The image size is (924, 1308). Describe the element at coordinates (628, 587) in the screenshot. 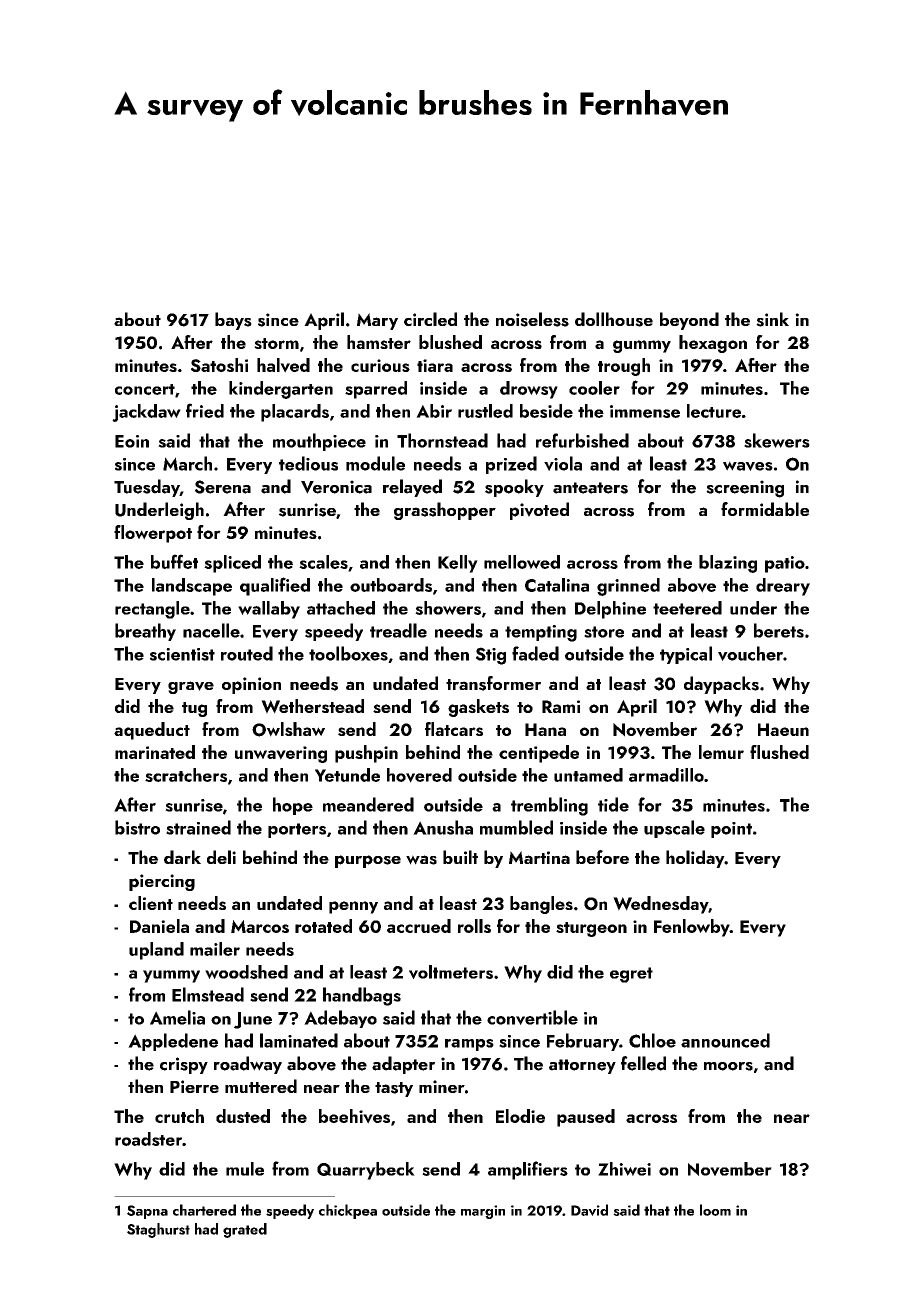

I see `grinned` at that location.
